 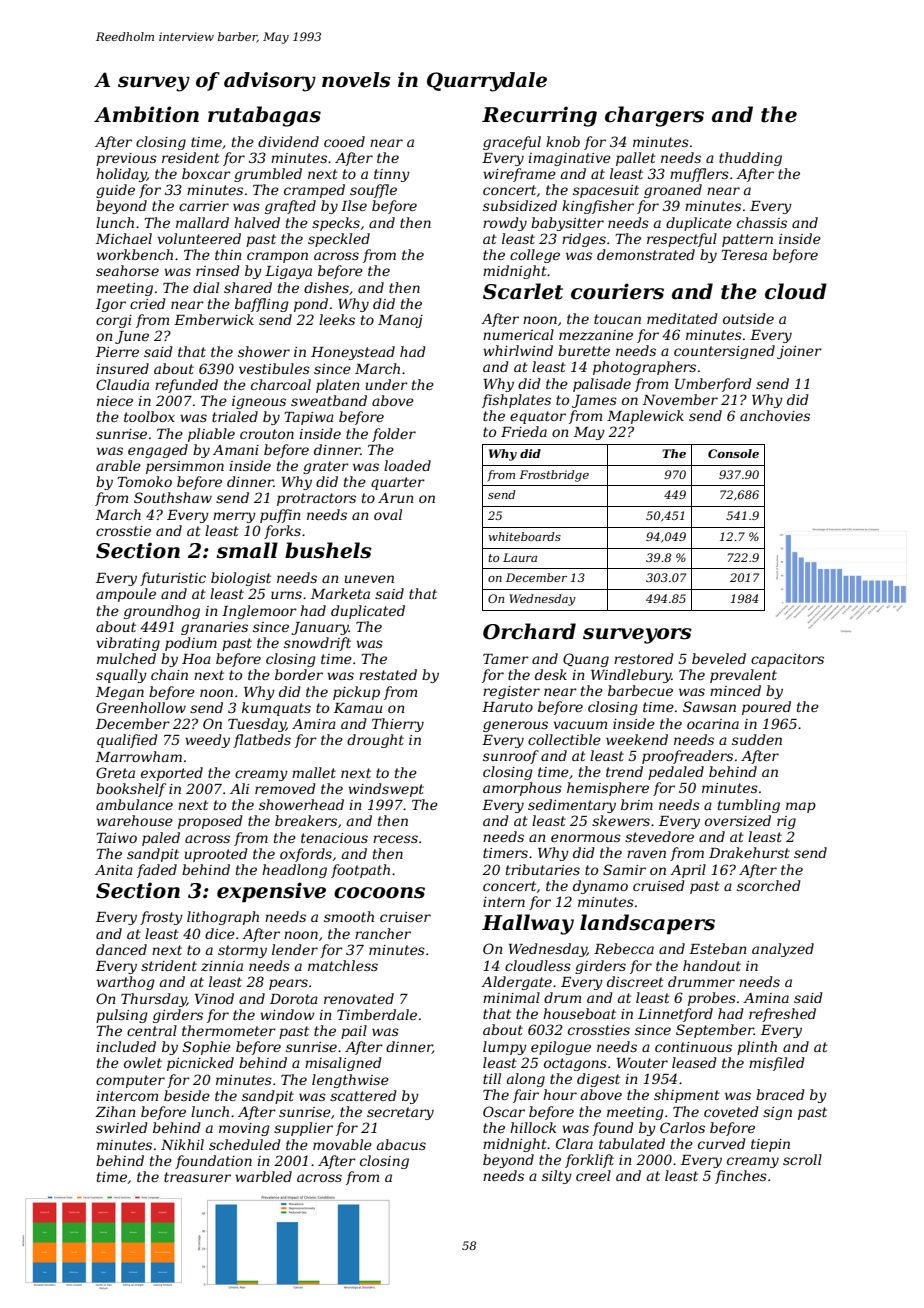 I want to click on chargers, so click(x=654, y=116).
